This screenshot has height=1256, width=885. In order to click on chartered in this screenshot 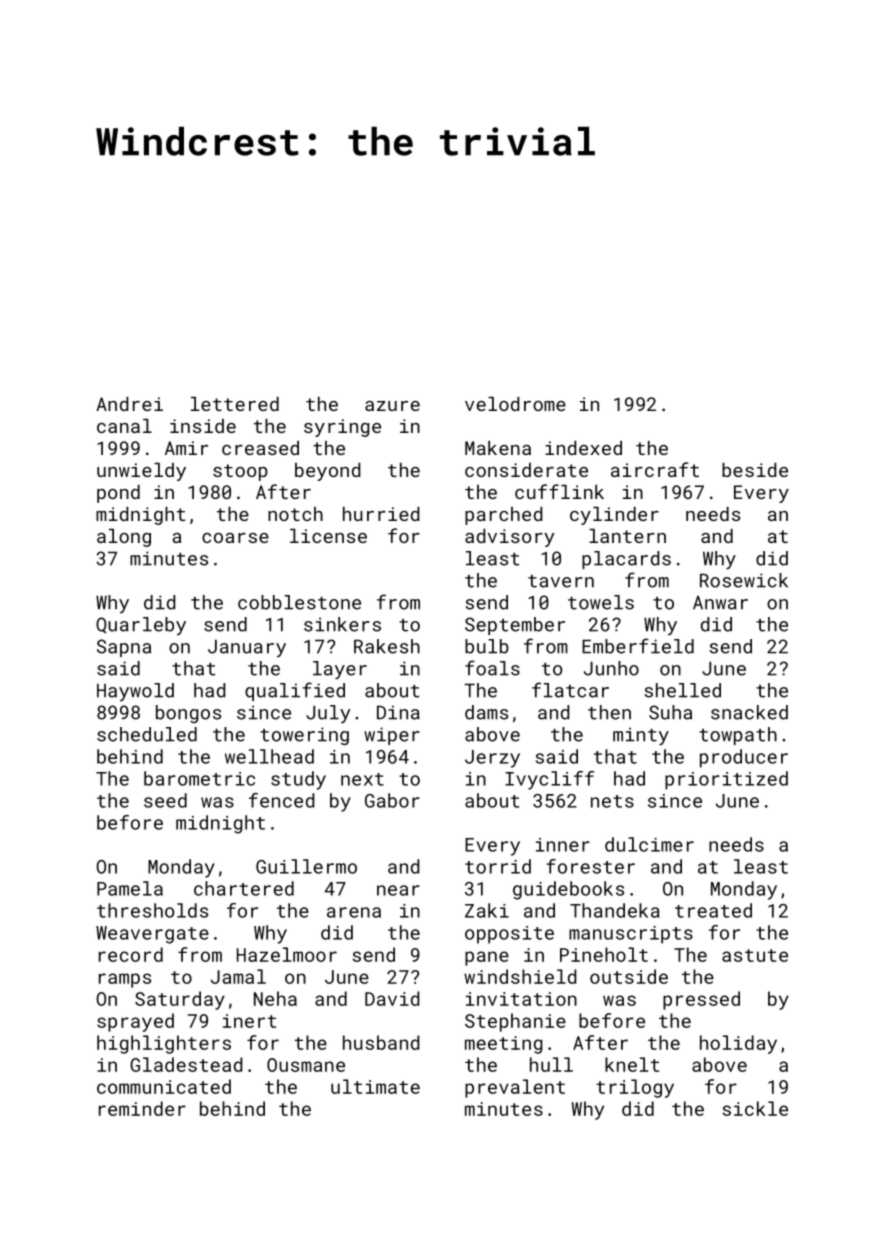, I will do `click(244, 888)`.
